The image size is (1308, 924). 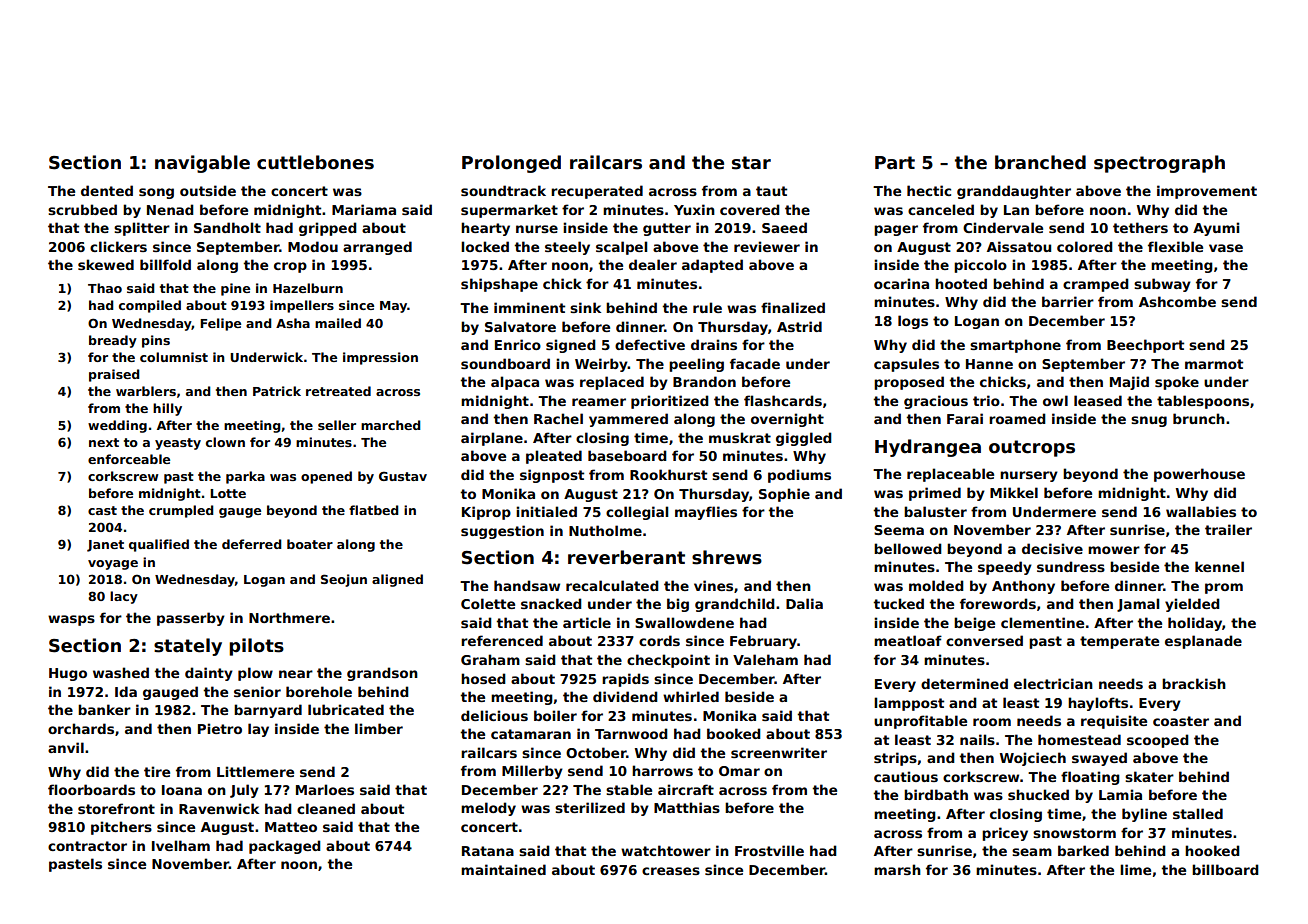 What do you see at coordinates (285, 847) in the screenshot?
I see `packaged` at bounding box center [285, 847].
